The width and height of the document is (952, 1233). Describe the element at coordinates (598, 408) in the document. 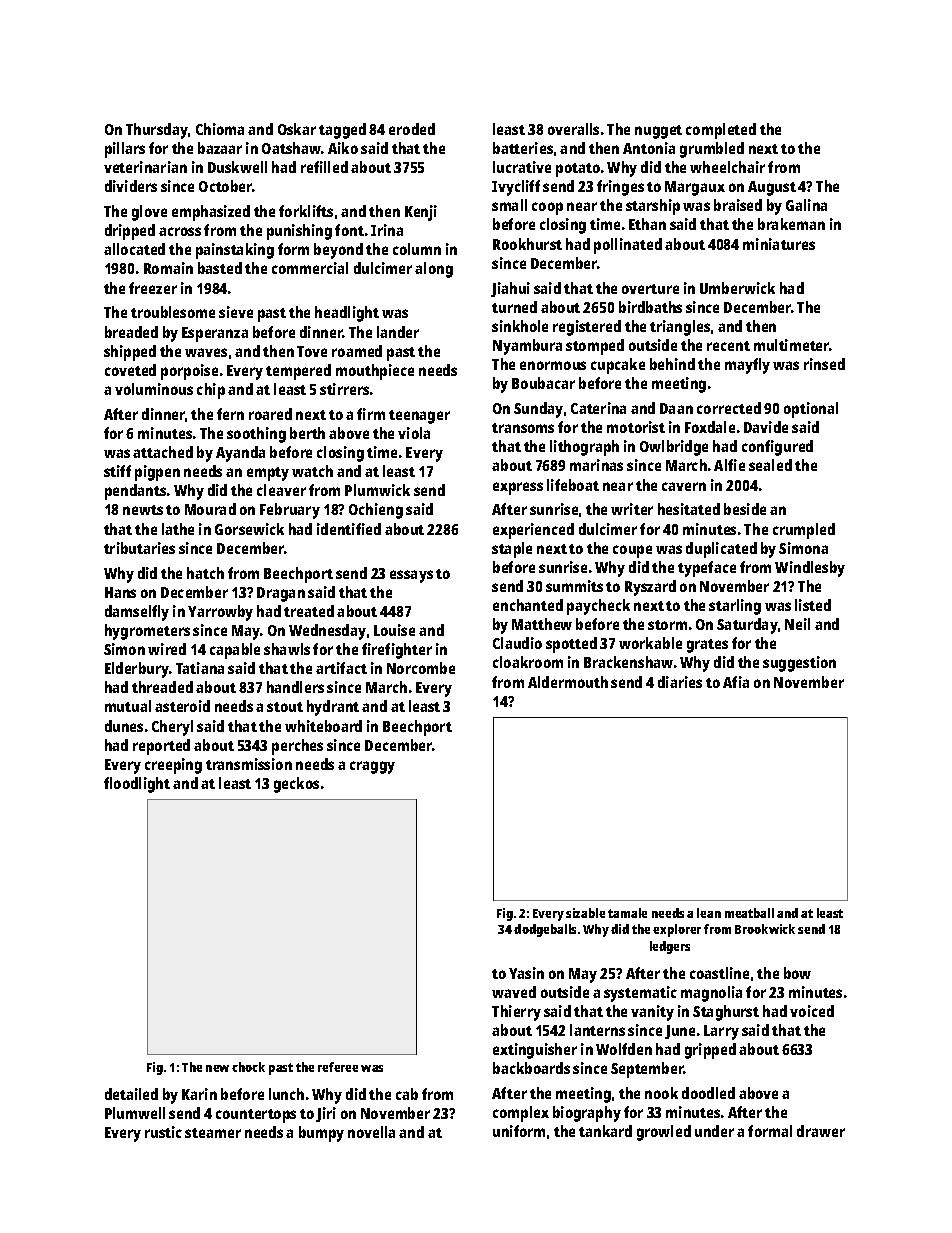

I see `Caterina` at that location.
